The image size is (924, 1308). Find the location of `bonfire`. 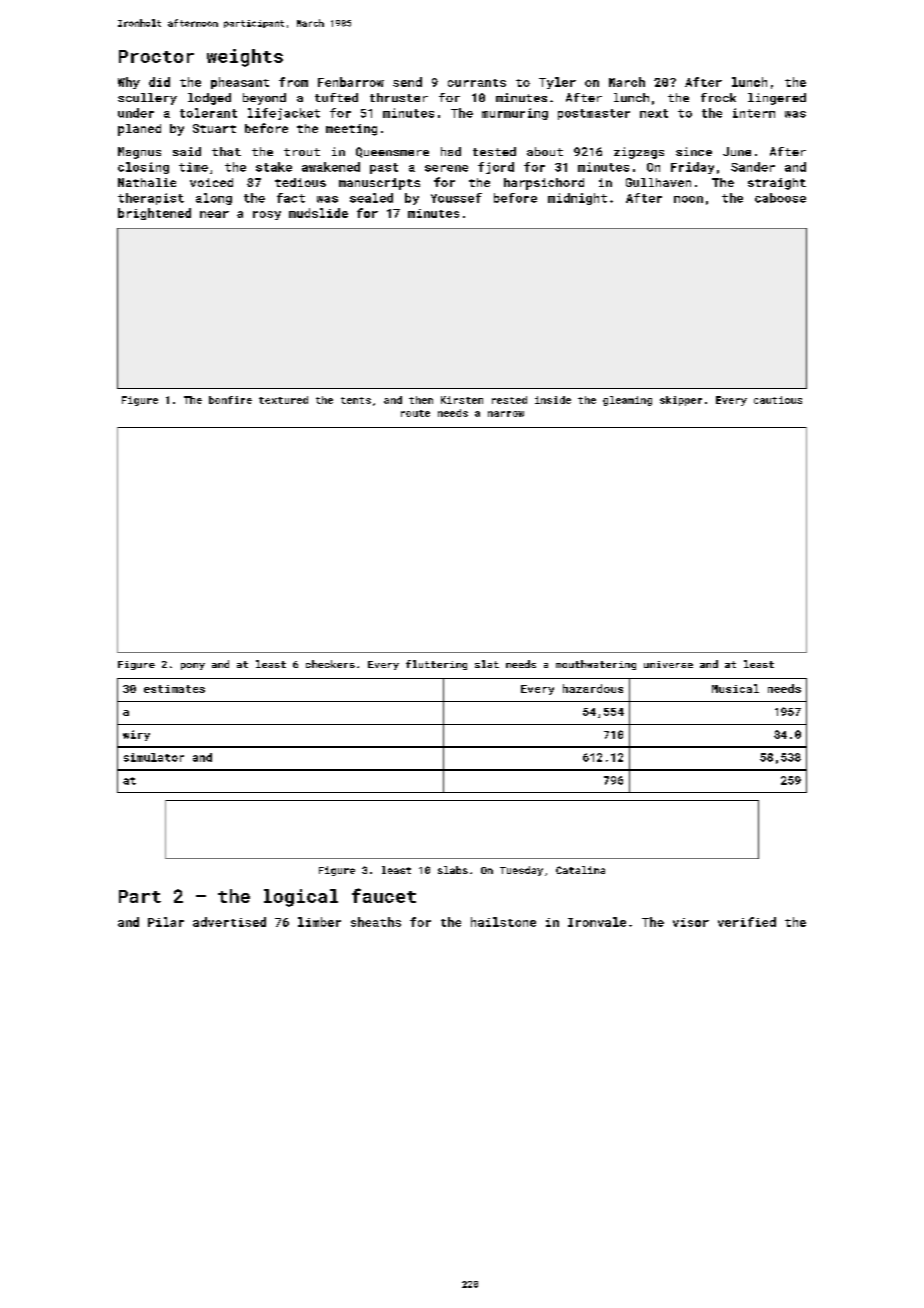

bonfire is located at coordinates (230, 400).
